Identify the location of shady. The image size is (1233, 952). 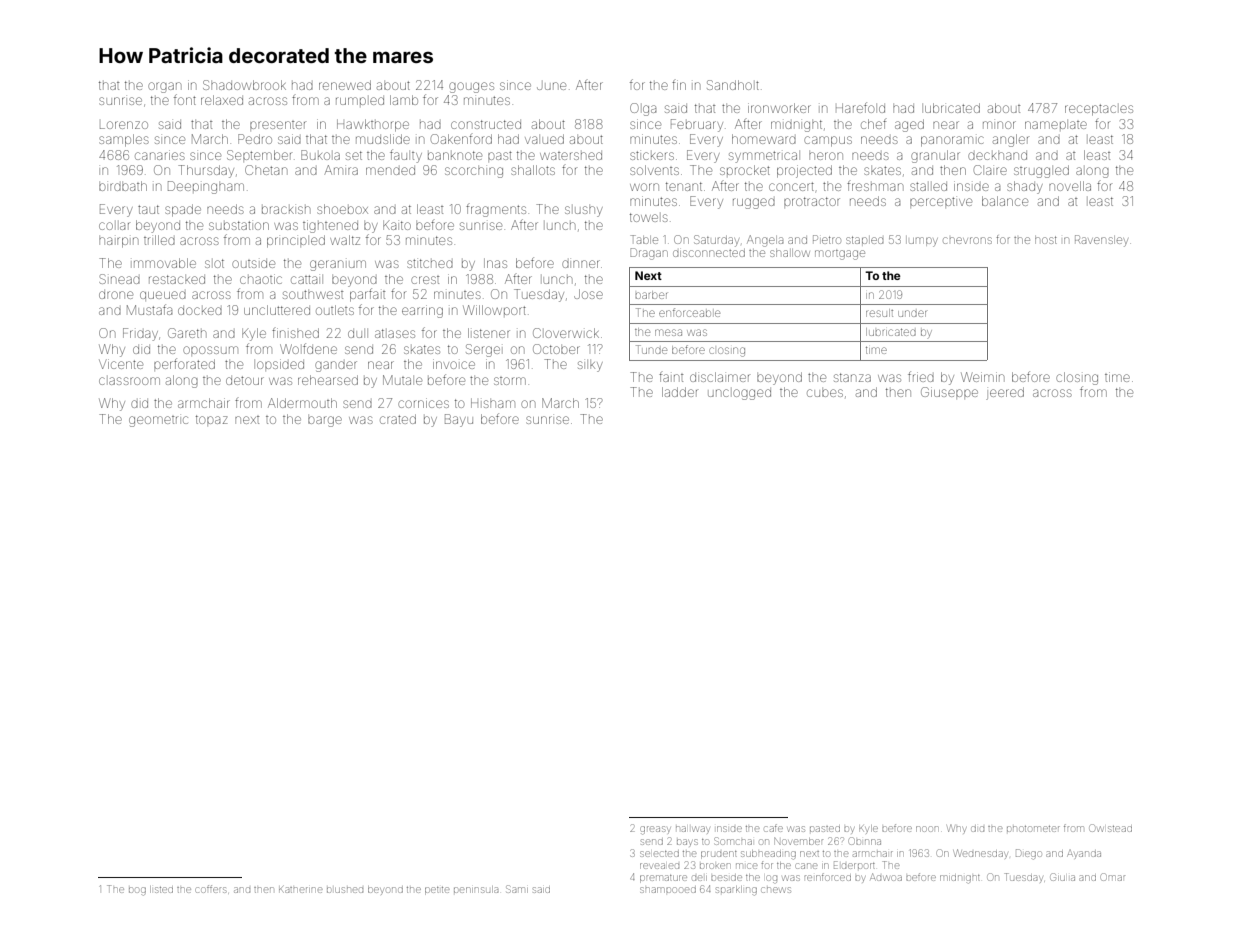
(1025, 187).
